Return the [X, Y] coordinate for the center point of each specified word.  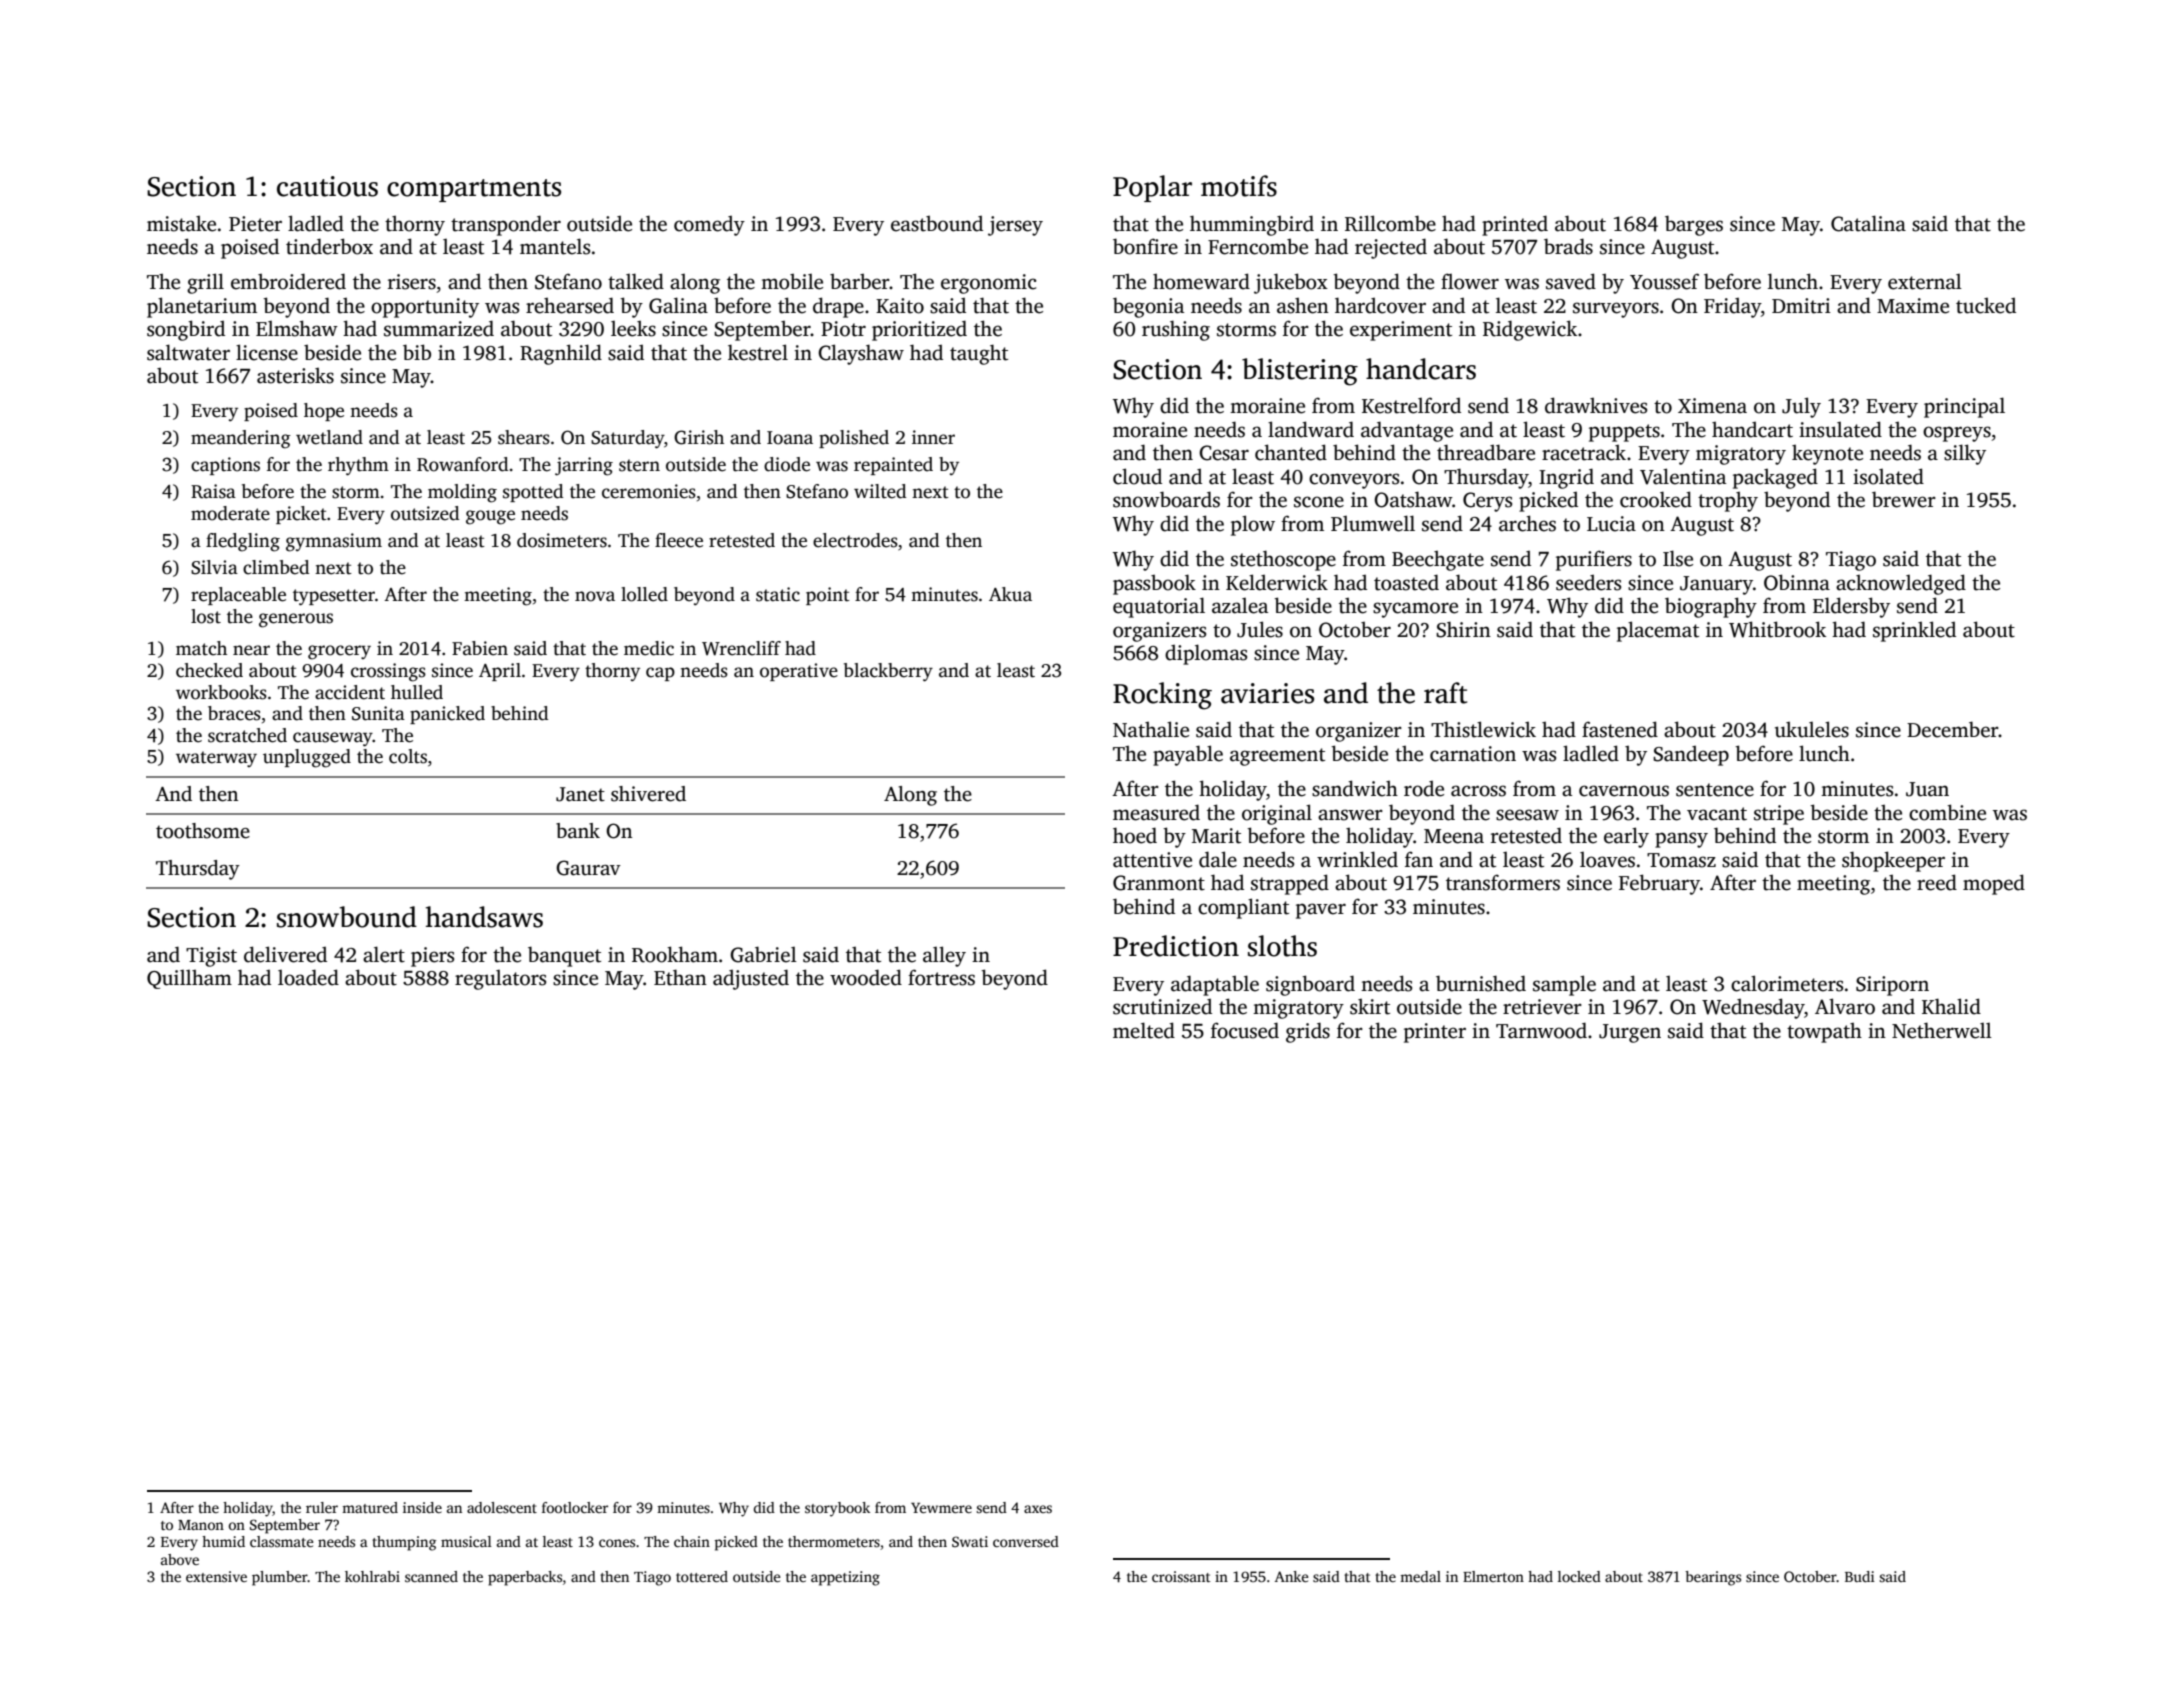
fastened [1620, 729]
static [778, 594]
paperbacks [525, 1578]
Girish [699, 437]
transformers [1503, 882]
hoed [1135, 835]
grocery [339, 652]
